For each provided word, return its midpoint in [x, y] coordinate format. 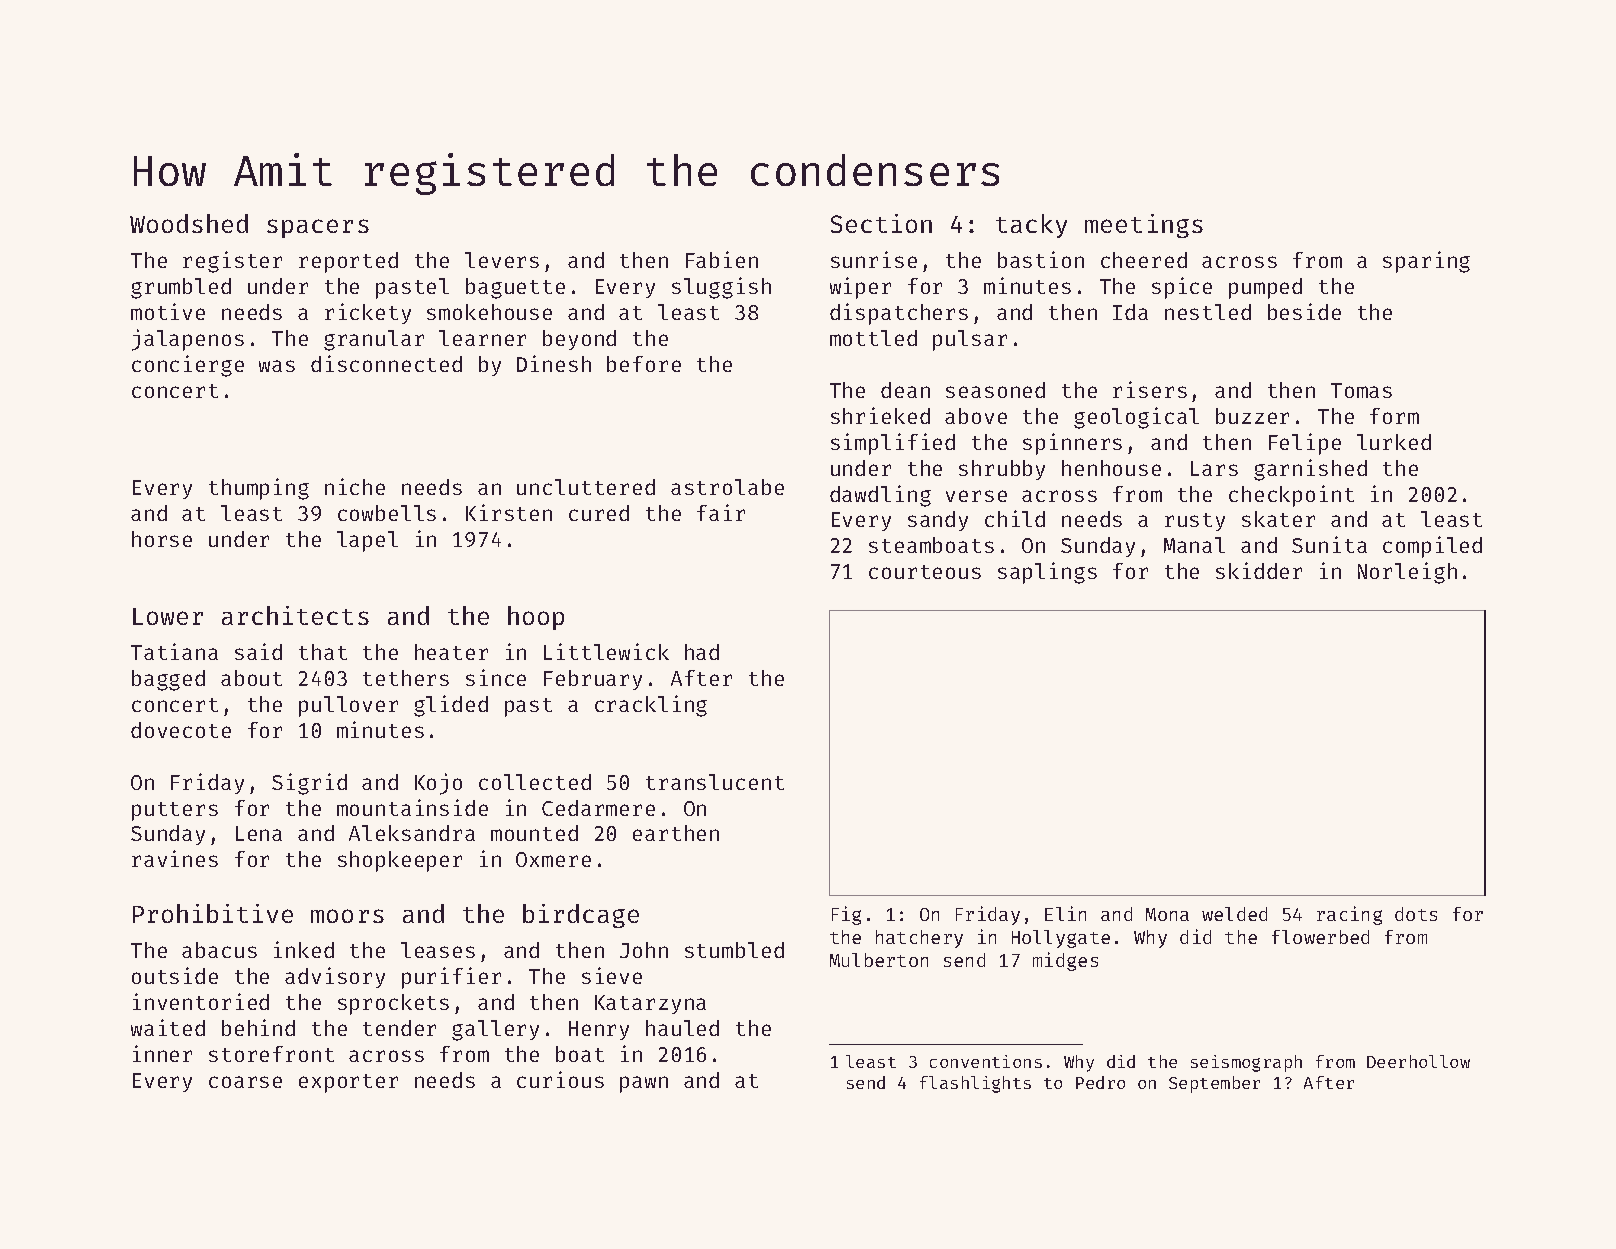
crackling [651, 706]
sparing [1426, 262]
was [277, 366]
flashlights [975, 1084]
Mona [1167, 914]
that [323, 652]
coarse [245, 1082]
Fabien [722, 259]
